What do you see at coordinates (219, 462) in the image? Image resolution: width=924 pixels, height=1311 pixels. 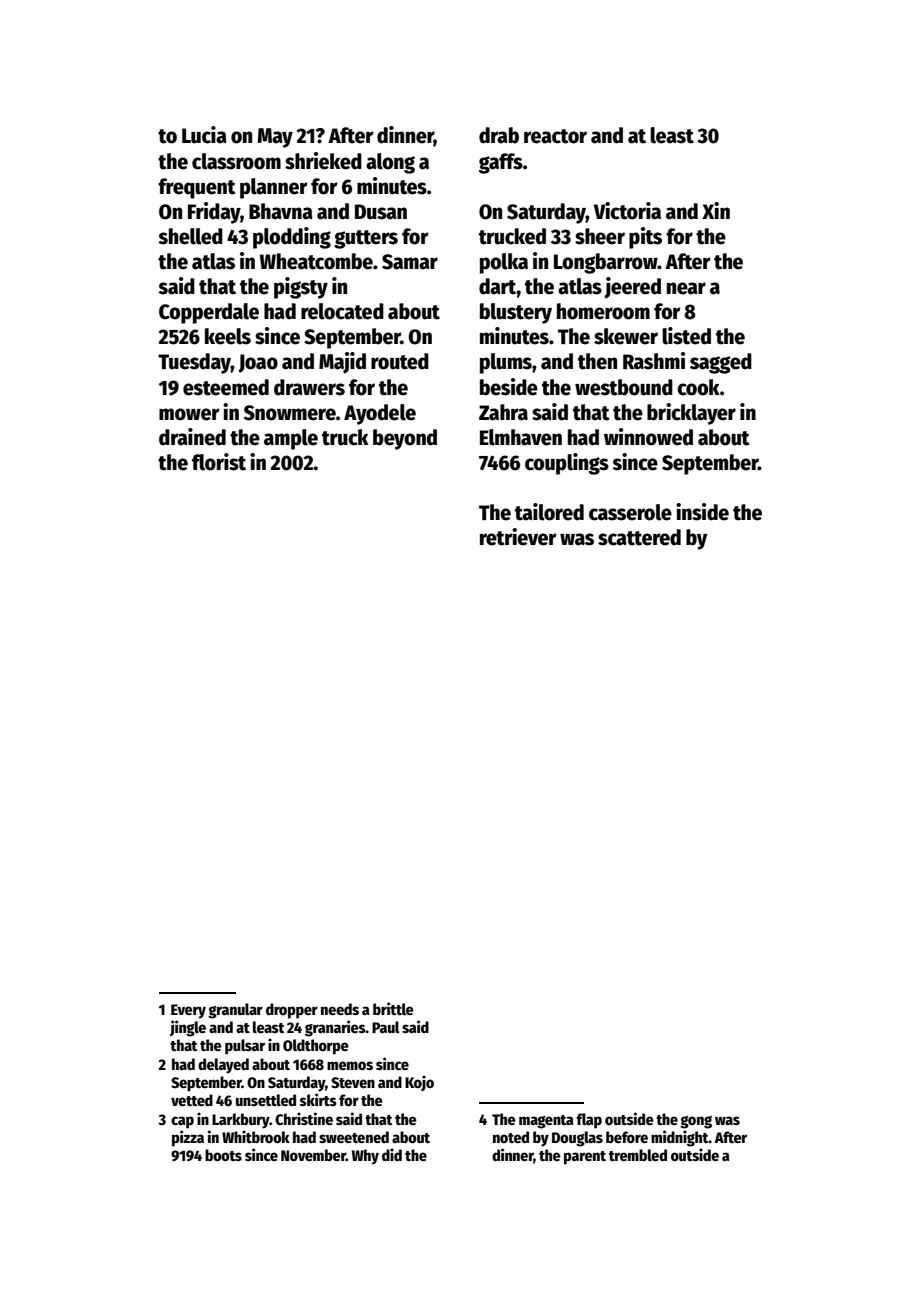 I see `florist` at bounding box center [219, 462].
